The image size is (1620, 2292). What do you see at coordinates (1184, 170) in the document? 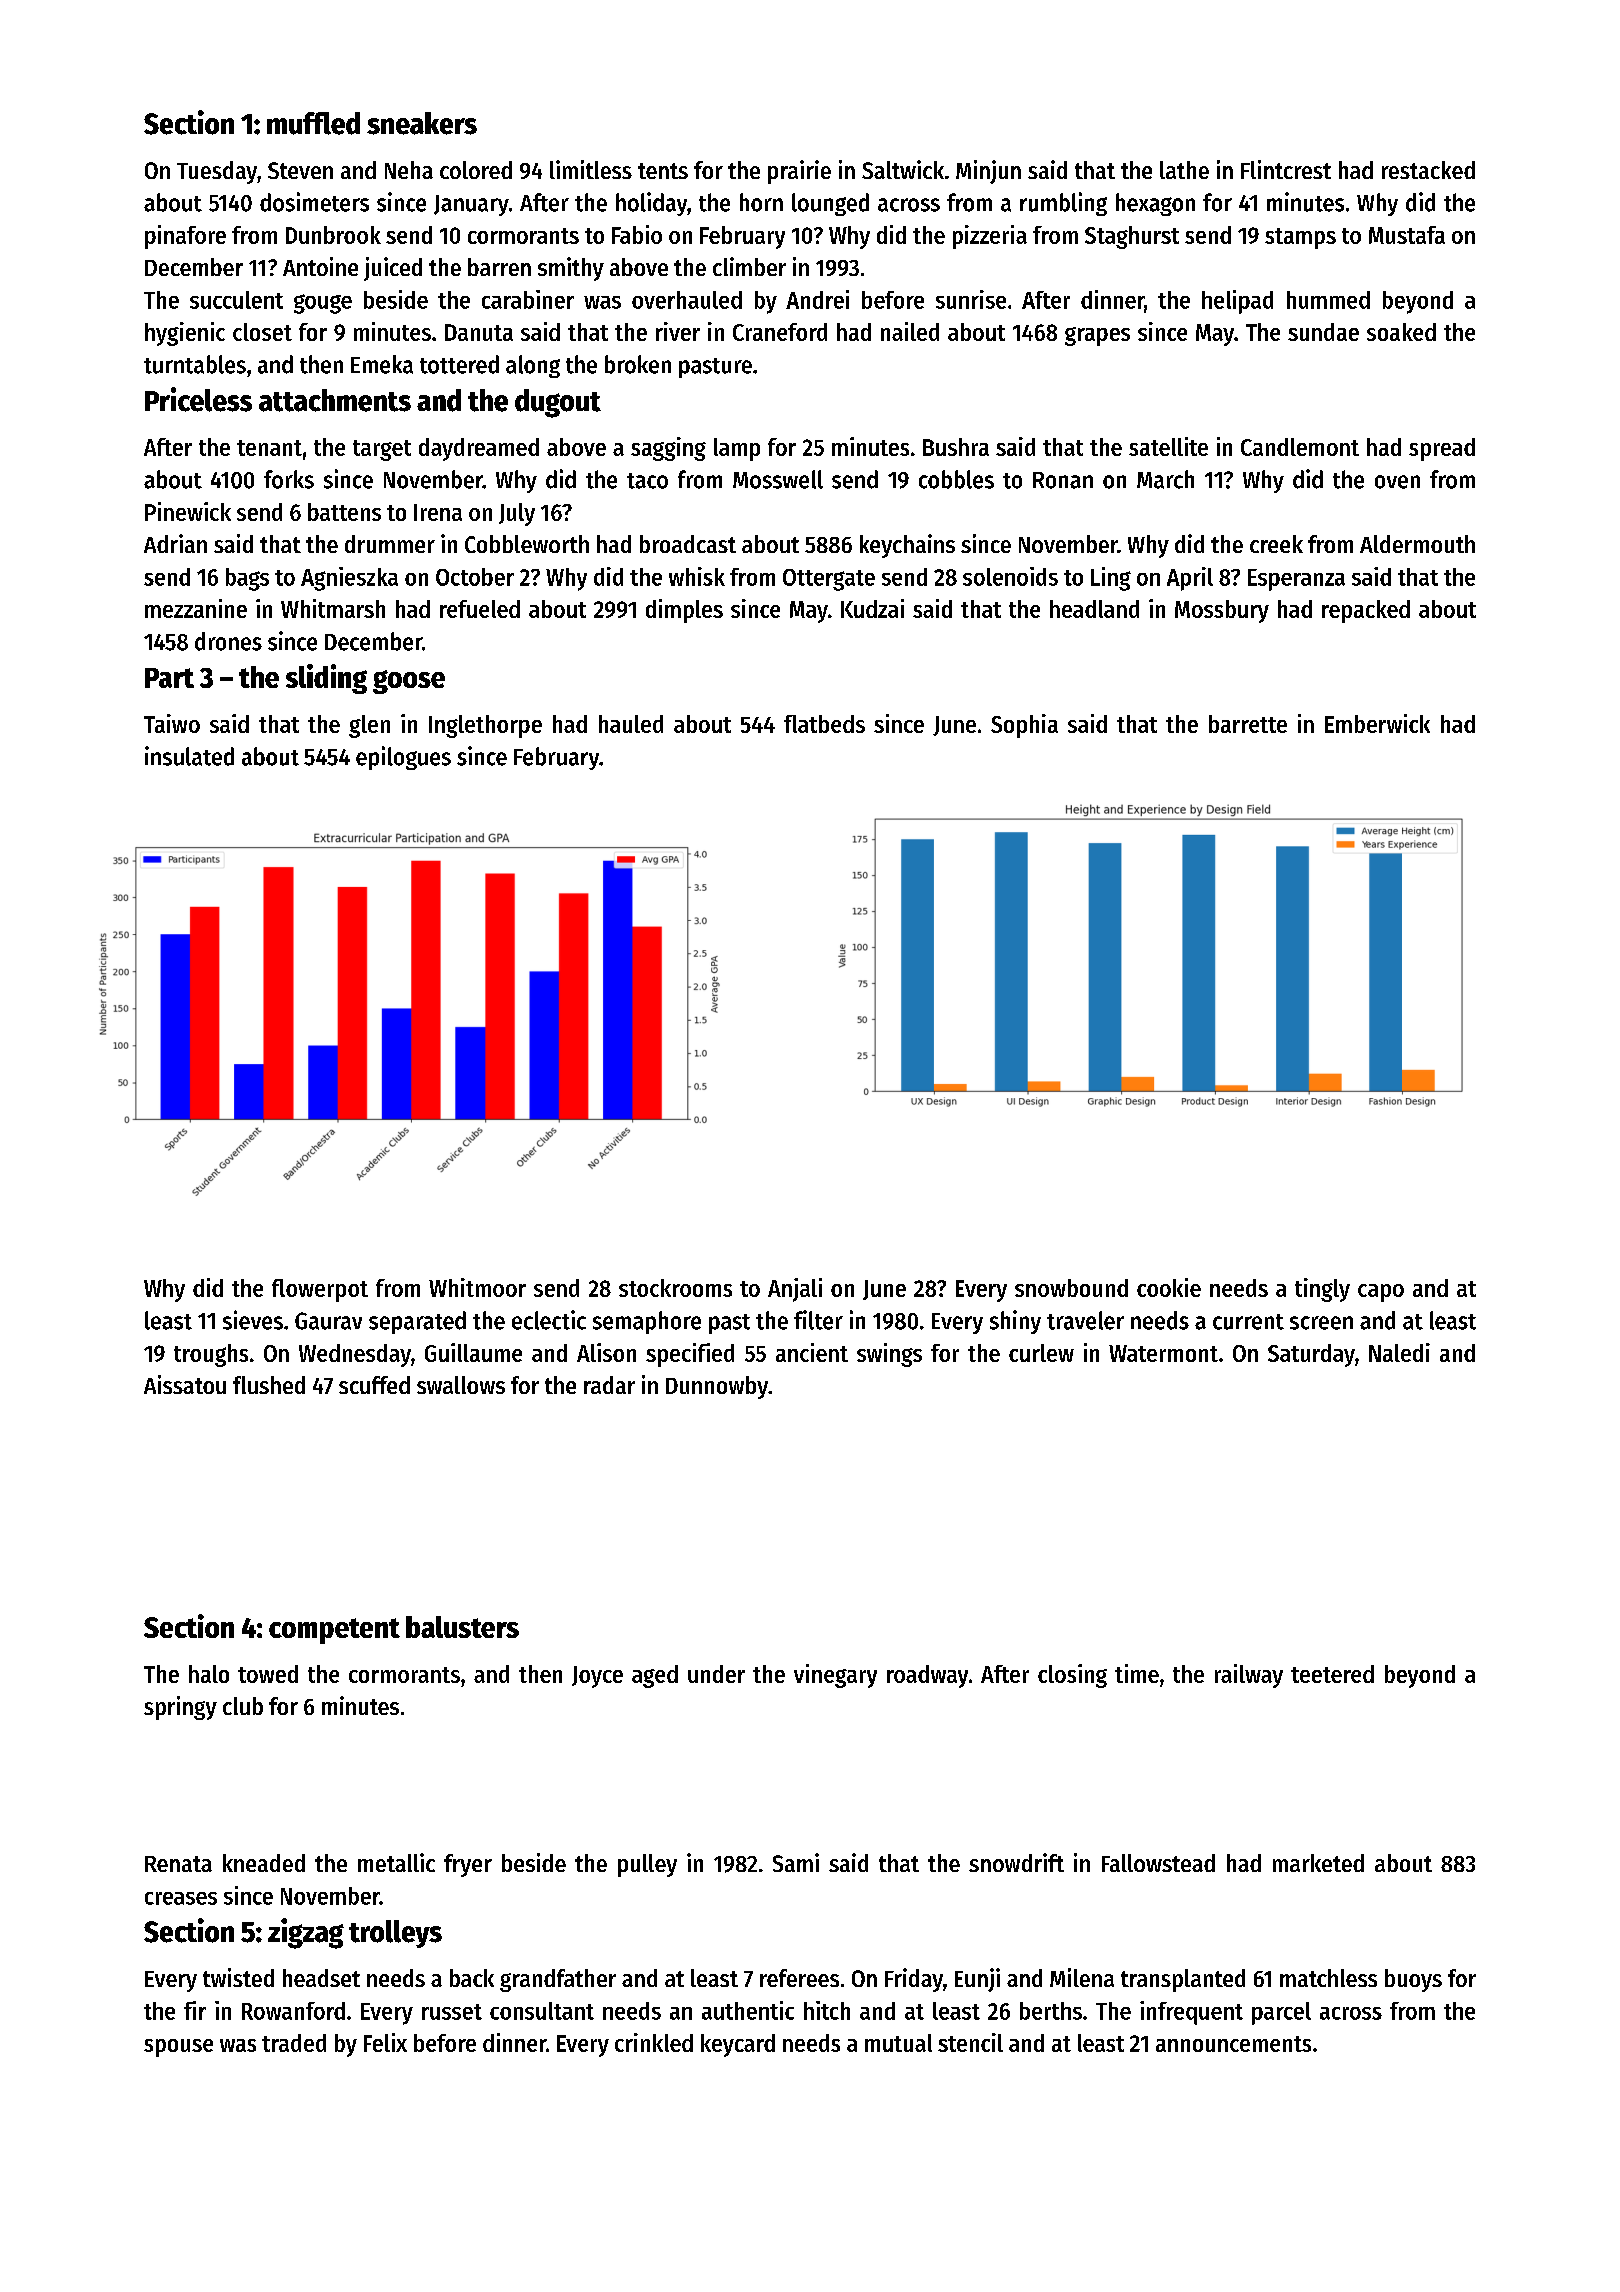
I see `lathe` at bounding box center [1184, 170].
